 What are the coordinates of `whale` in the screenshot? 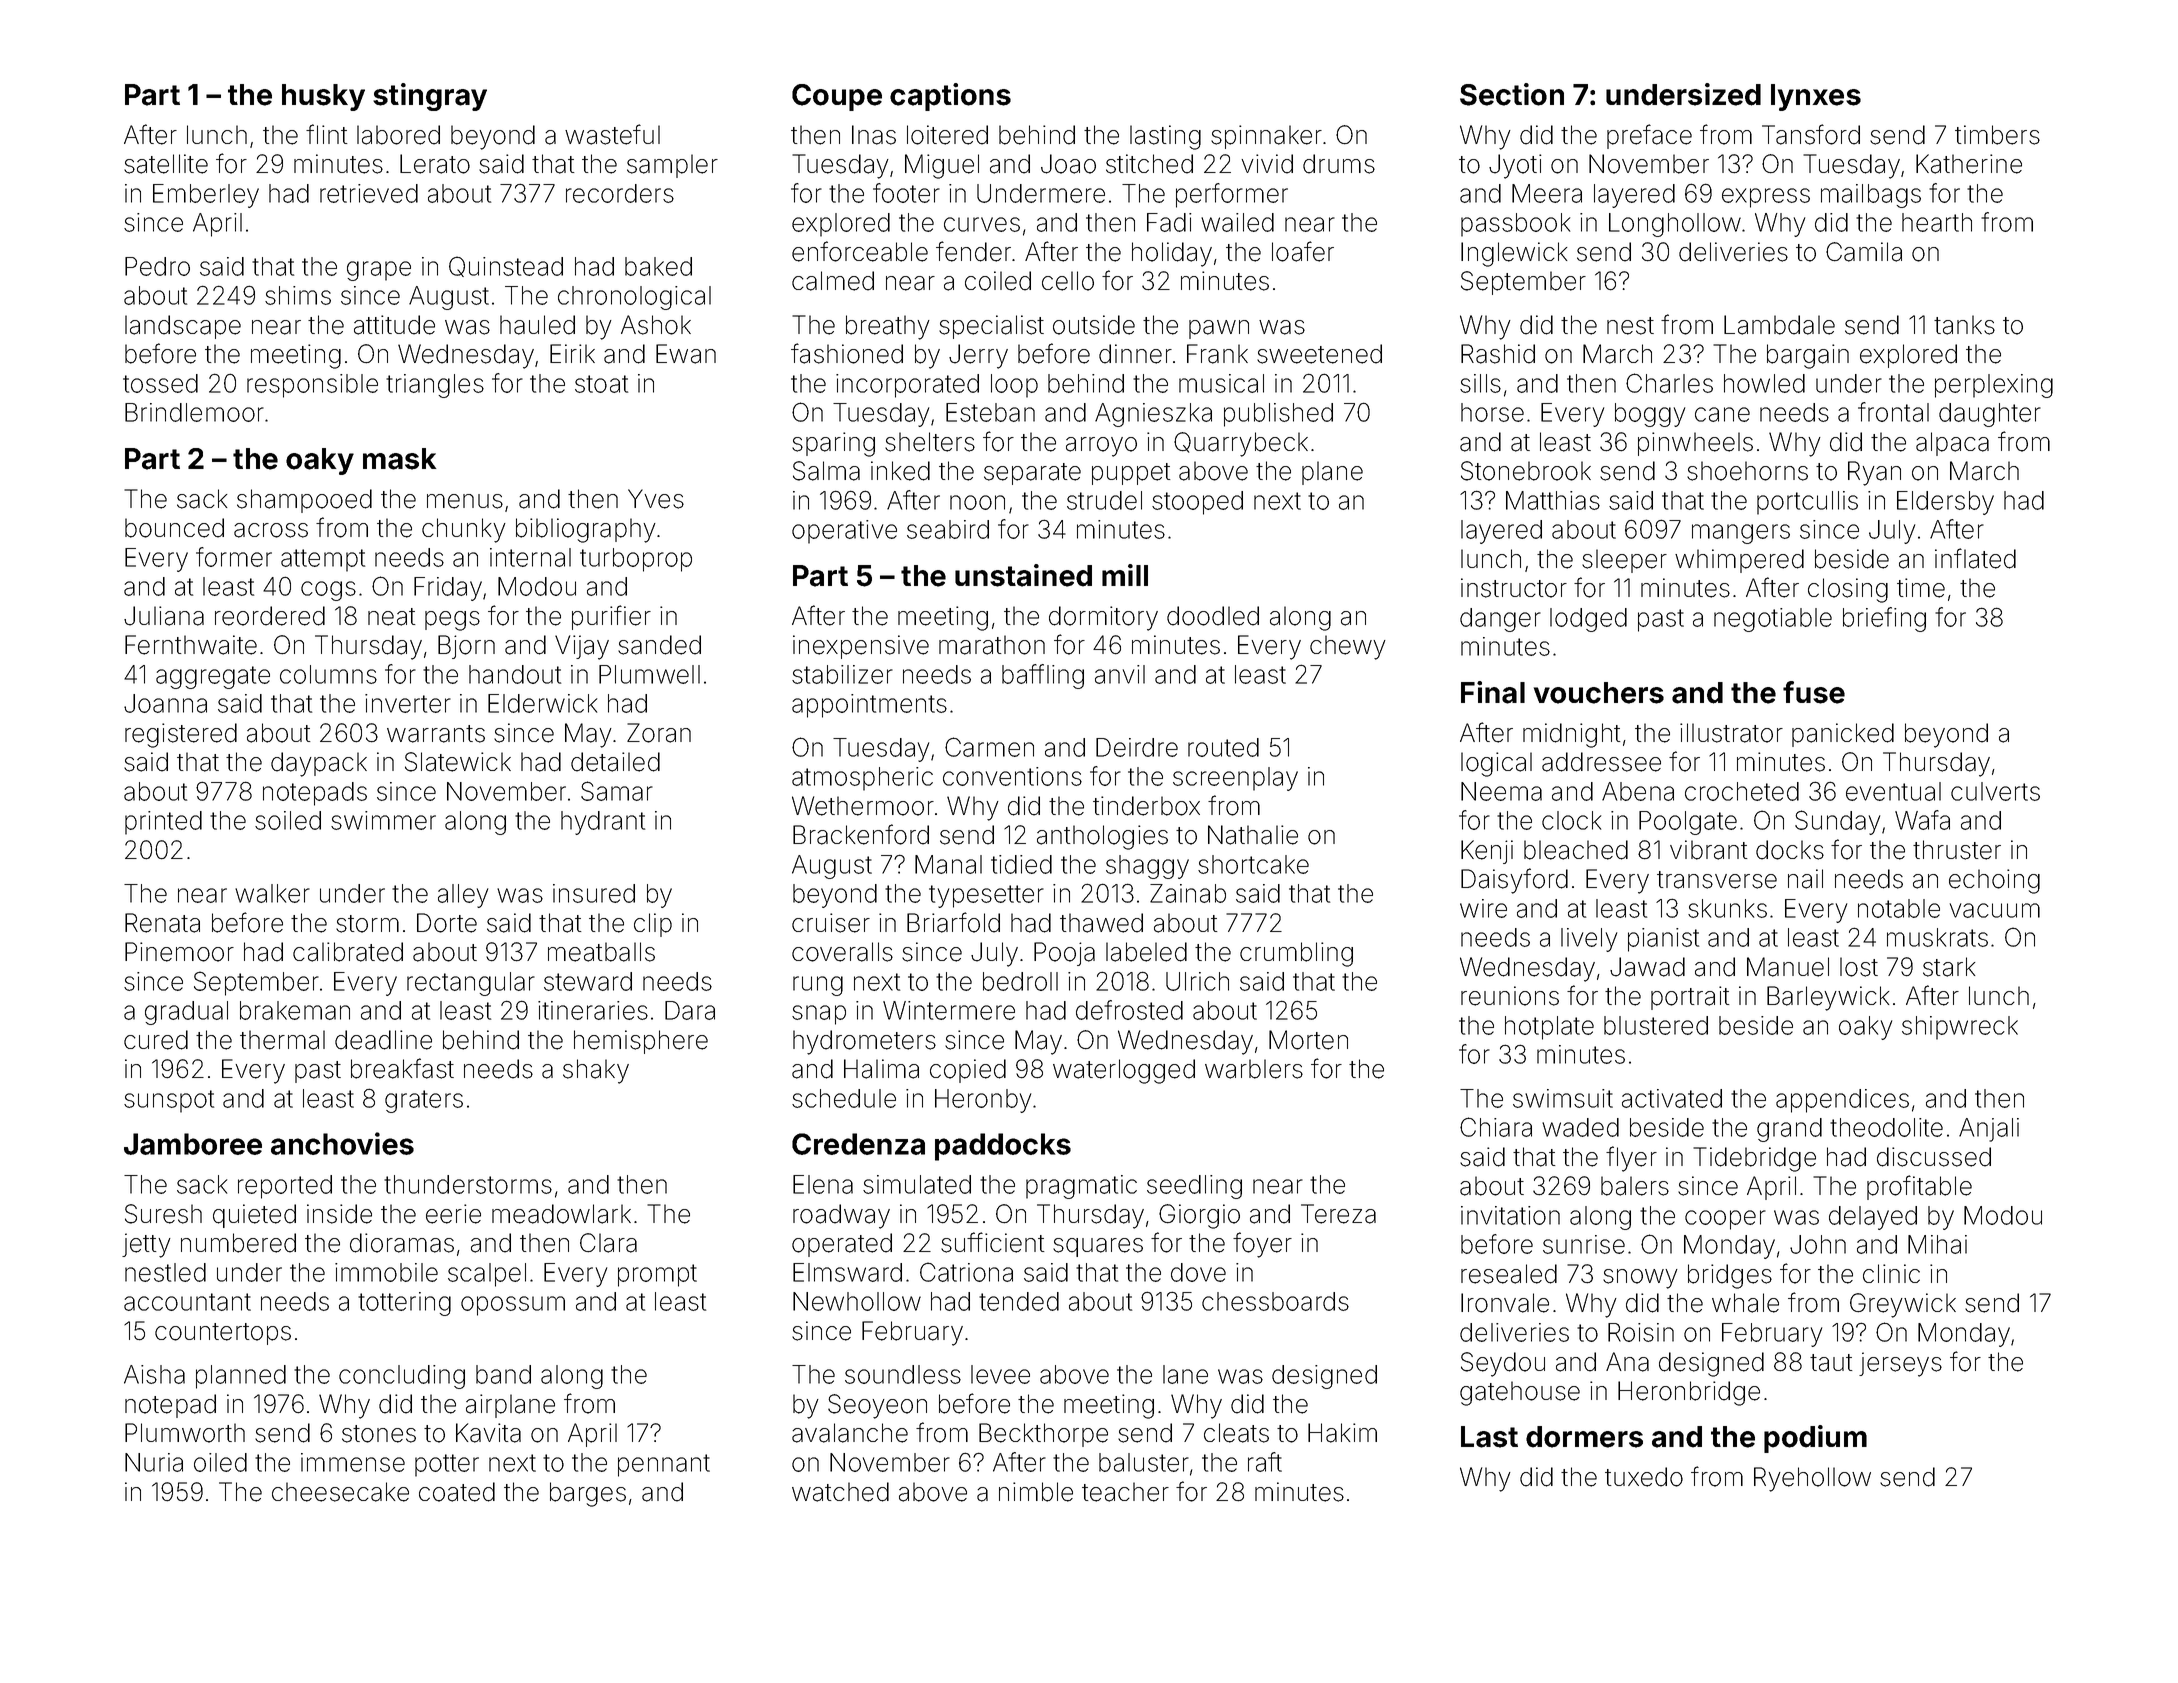 It's located at (1745, 1303).
